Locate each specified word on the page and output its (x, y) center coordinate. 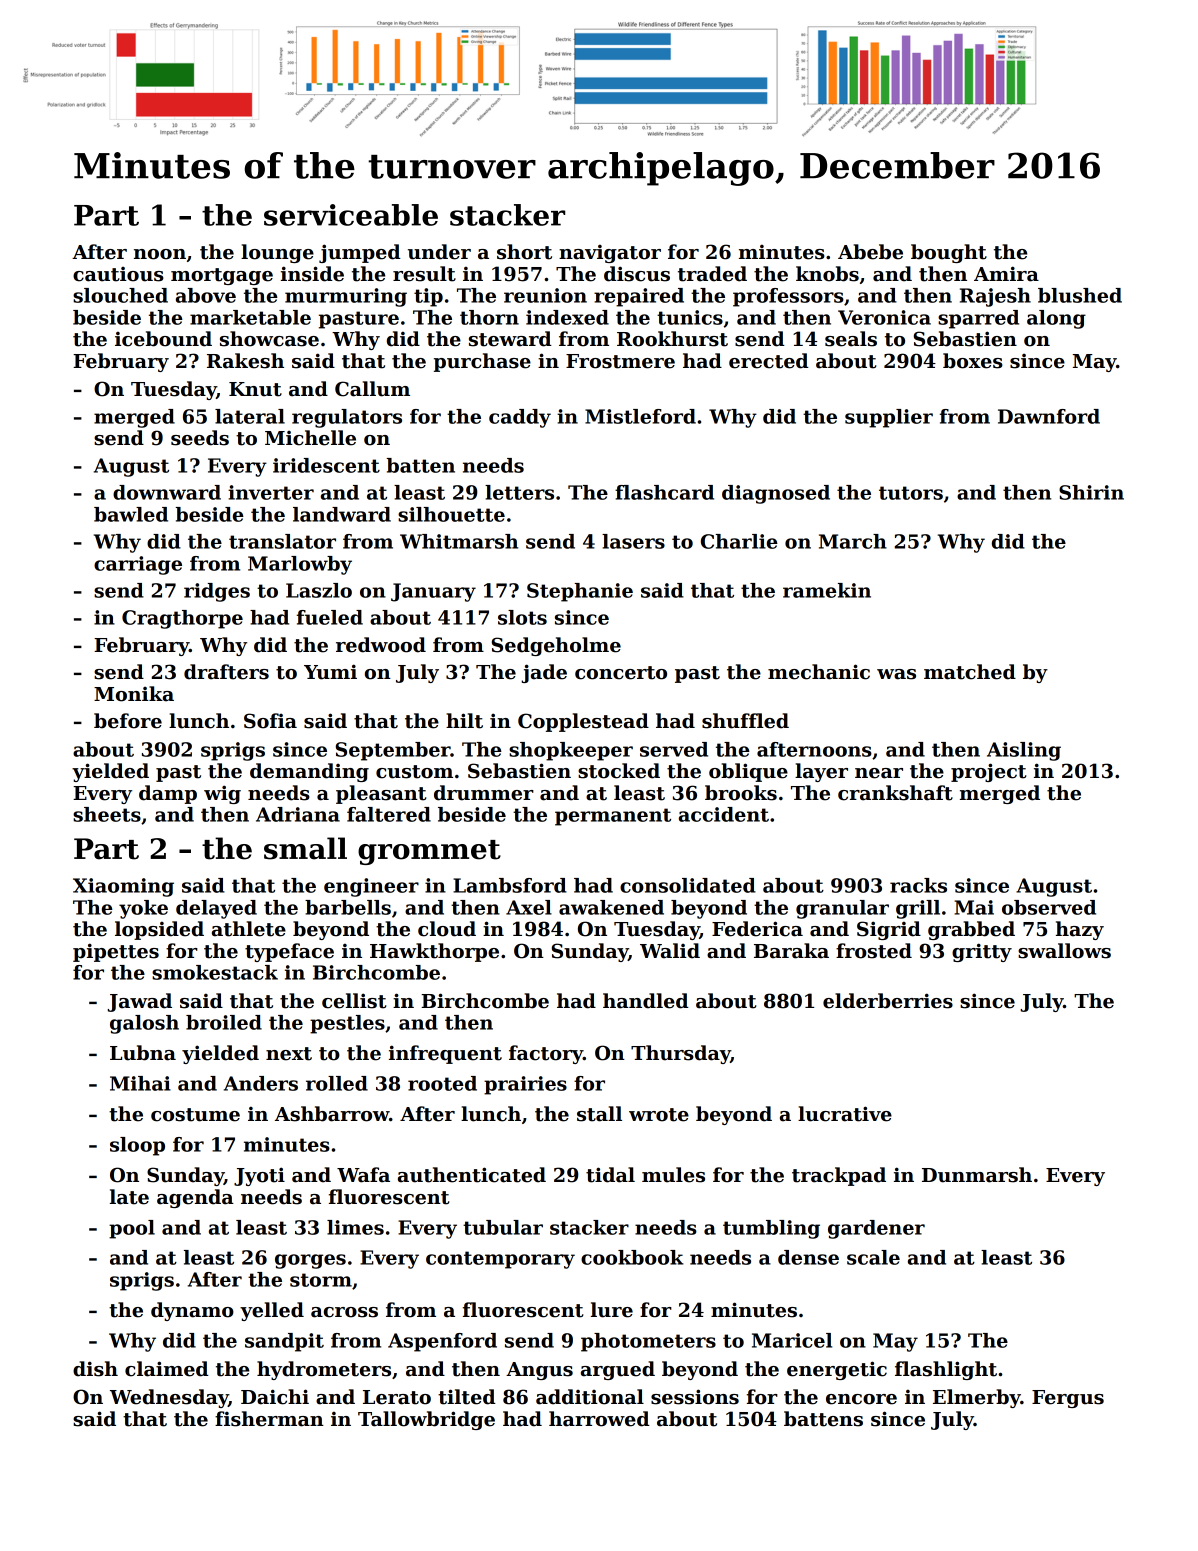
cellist (354, 1001)
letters (519, 492)
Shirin (1091, 492)
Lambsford (510, 885)
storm (321, 1280)
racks (918, 885)
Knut (255, 389)
